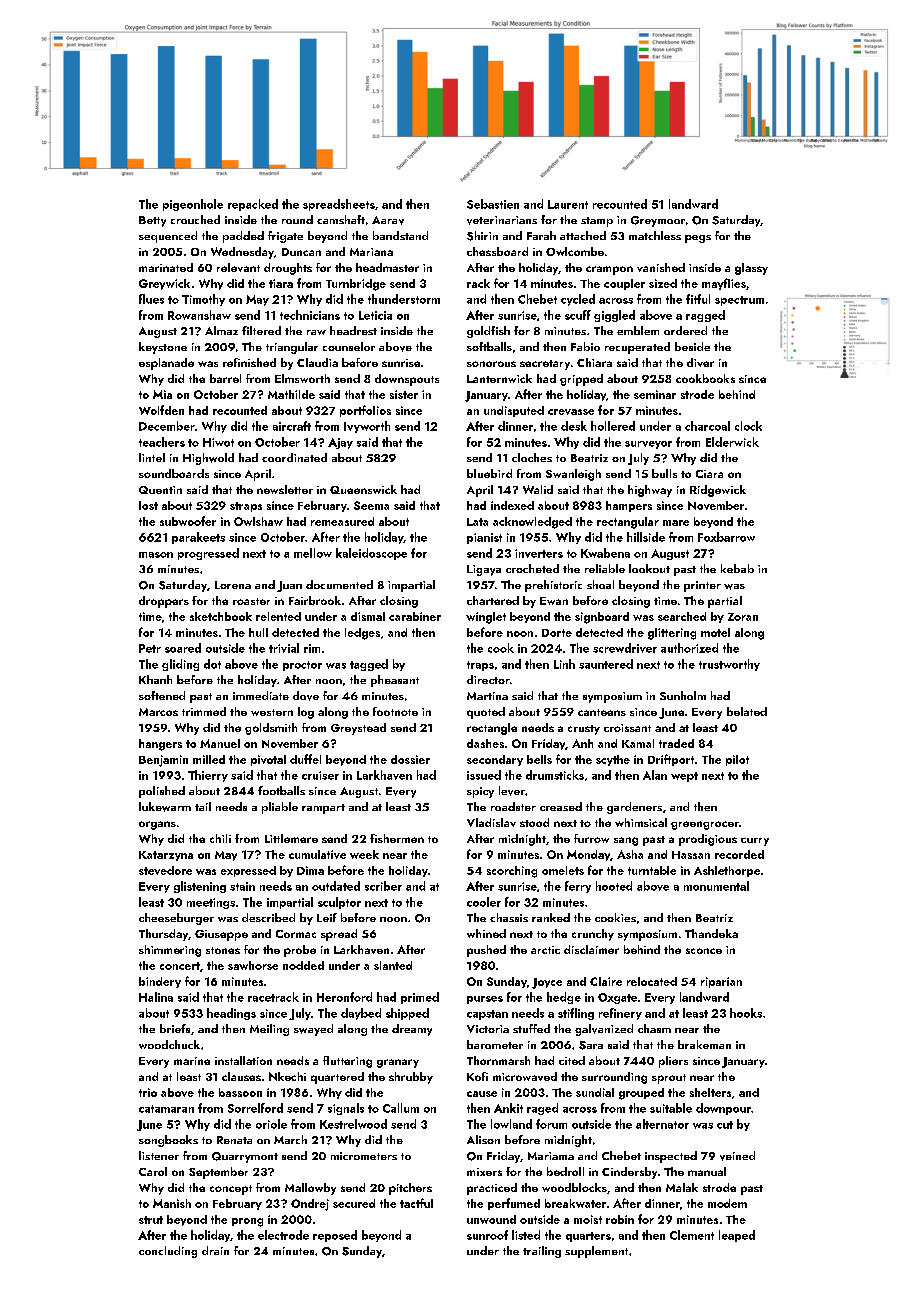  I want to click on pegs, so click(698, 239).
